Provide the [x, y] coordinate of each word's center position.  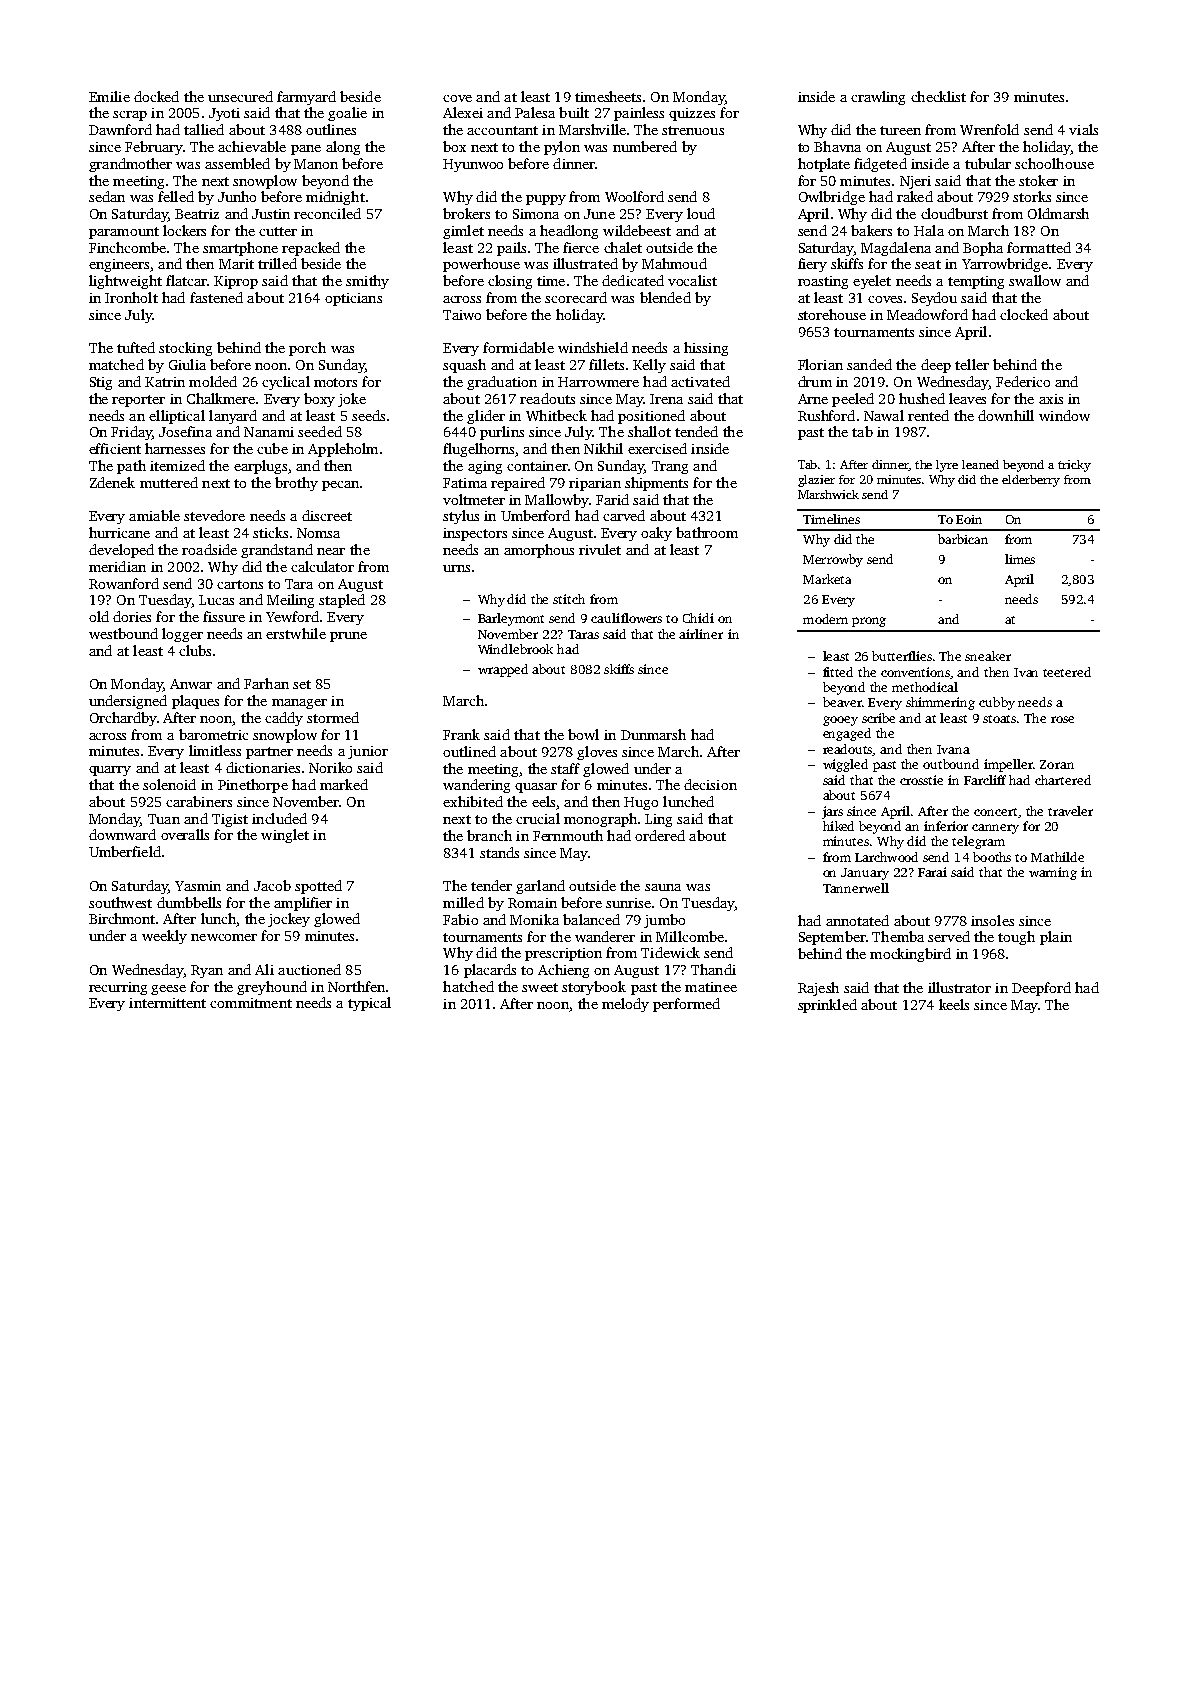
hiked [838, 826]
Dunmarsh [653, 734]
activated [700, 381]
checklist [938, 96]
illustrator [959, 987]
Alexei [463, 112]
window [1064, 415]
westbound [123, 633]
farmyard [306, 98]
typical [369, 1004]
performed [686, 1005]
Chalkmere [221, 398]
